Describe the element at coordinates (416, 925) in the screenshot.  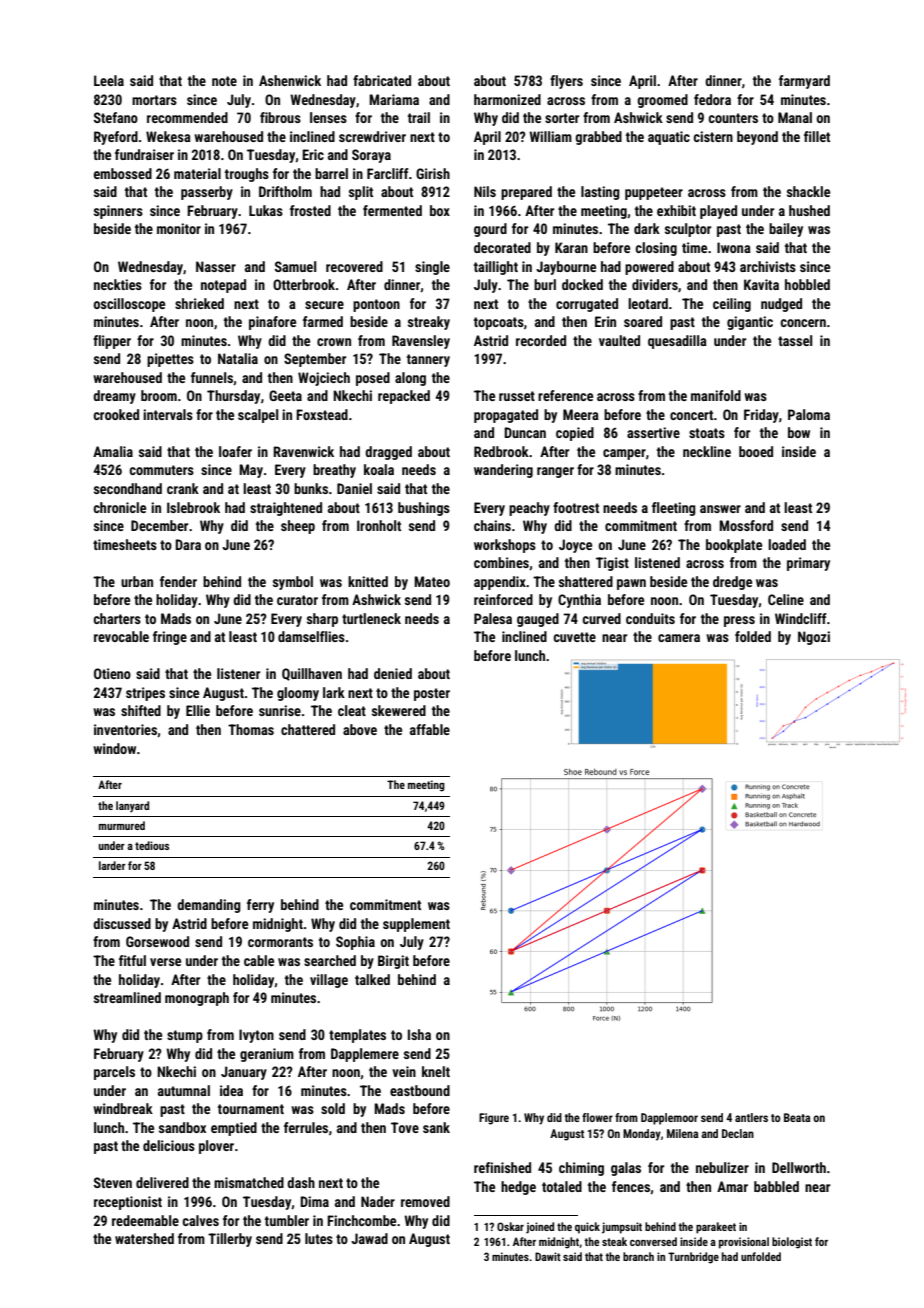
I see `supplement` at that location.
